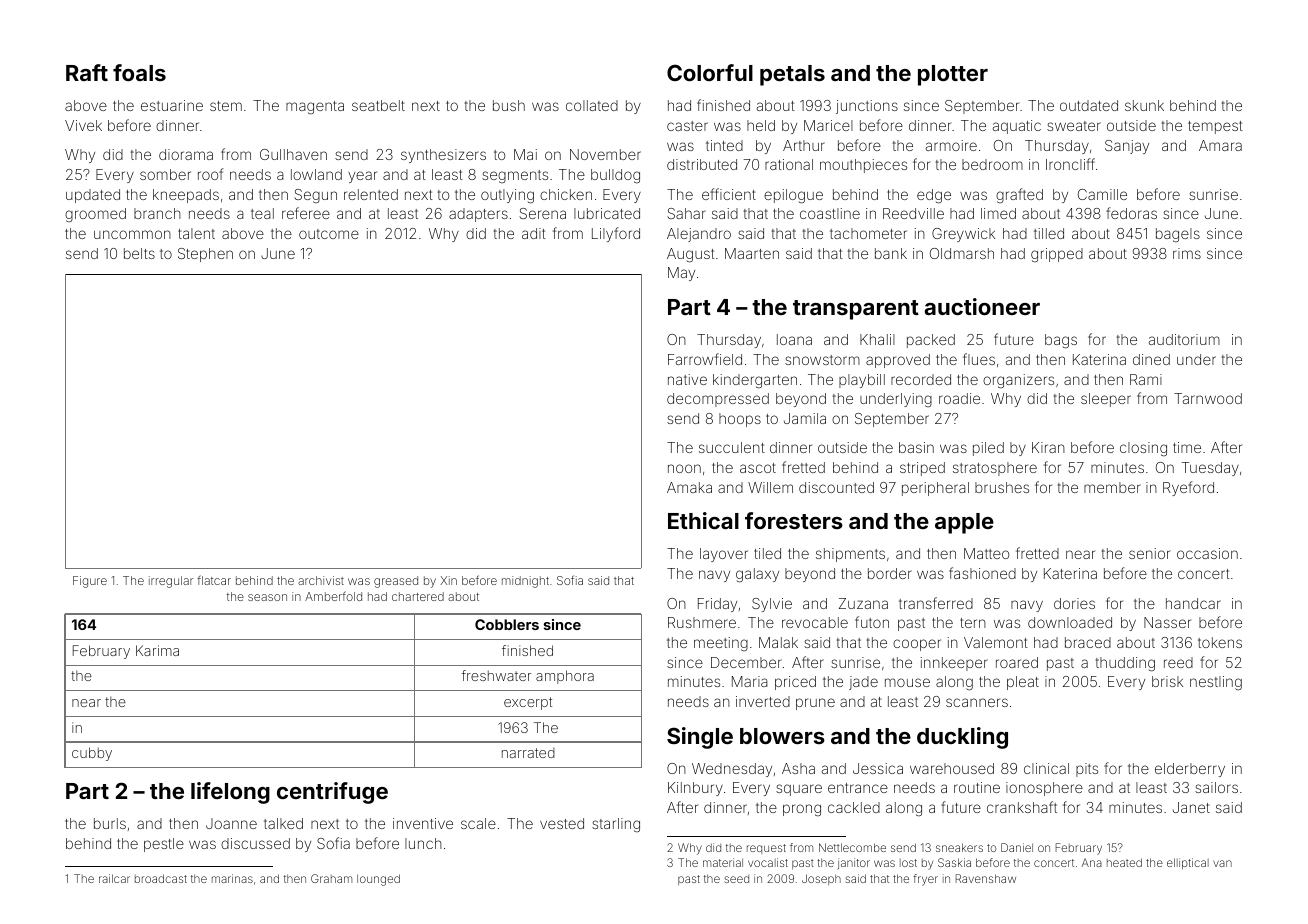  Describe the element at coordinates (507, 624) in the page. I see `Cobblers` at that location.
